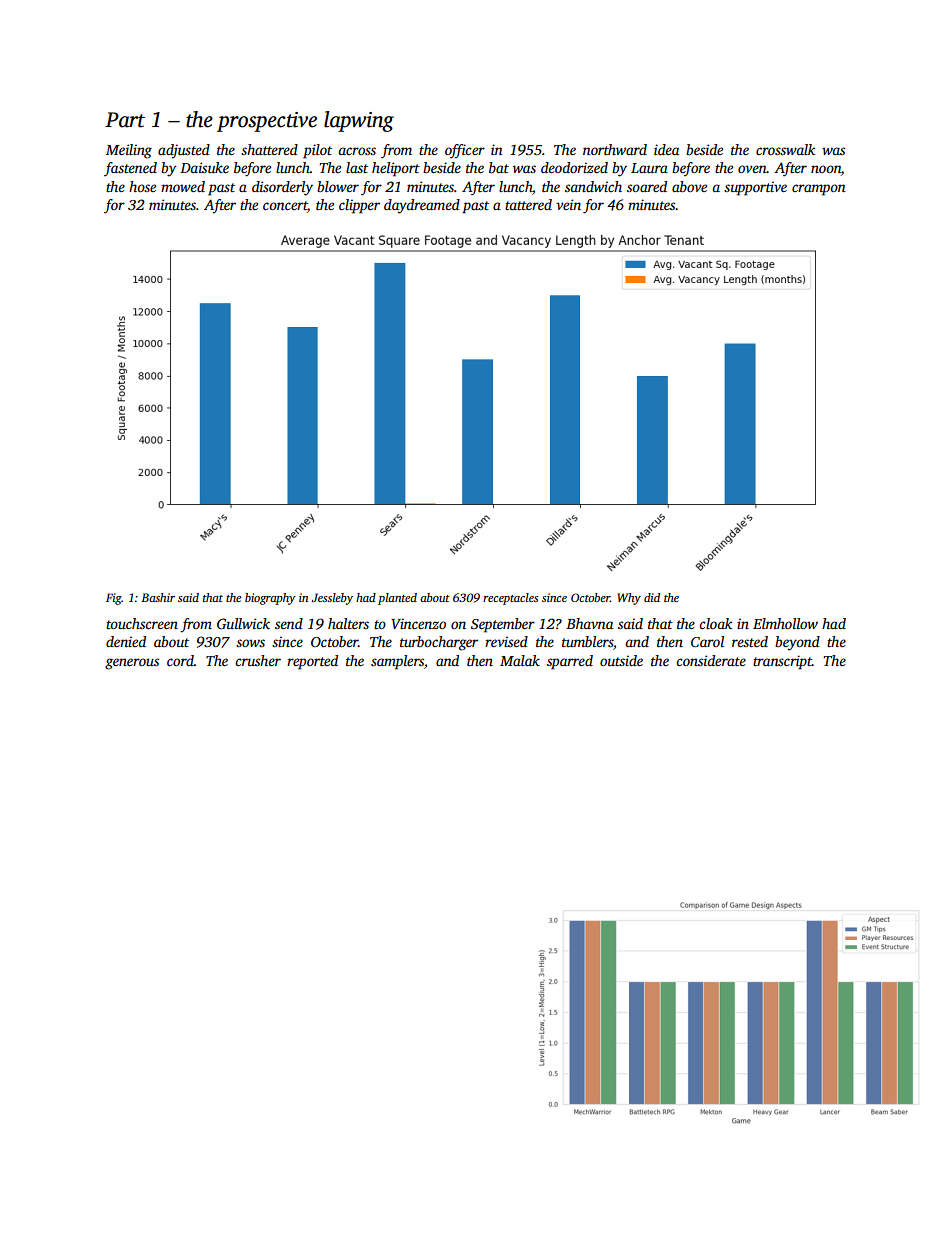 Image resolution: width=952 pixels, height=1233 pixels. Describe the element at coordinates (359, 121) in the screenshot. I see `lapwing` at that location.
